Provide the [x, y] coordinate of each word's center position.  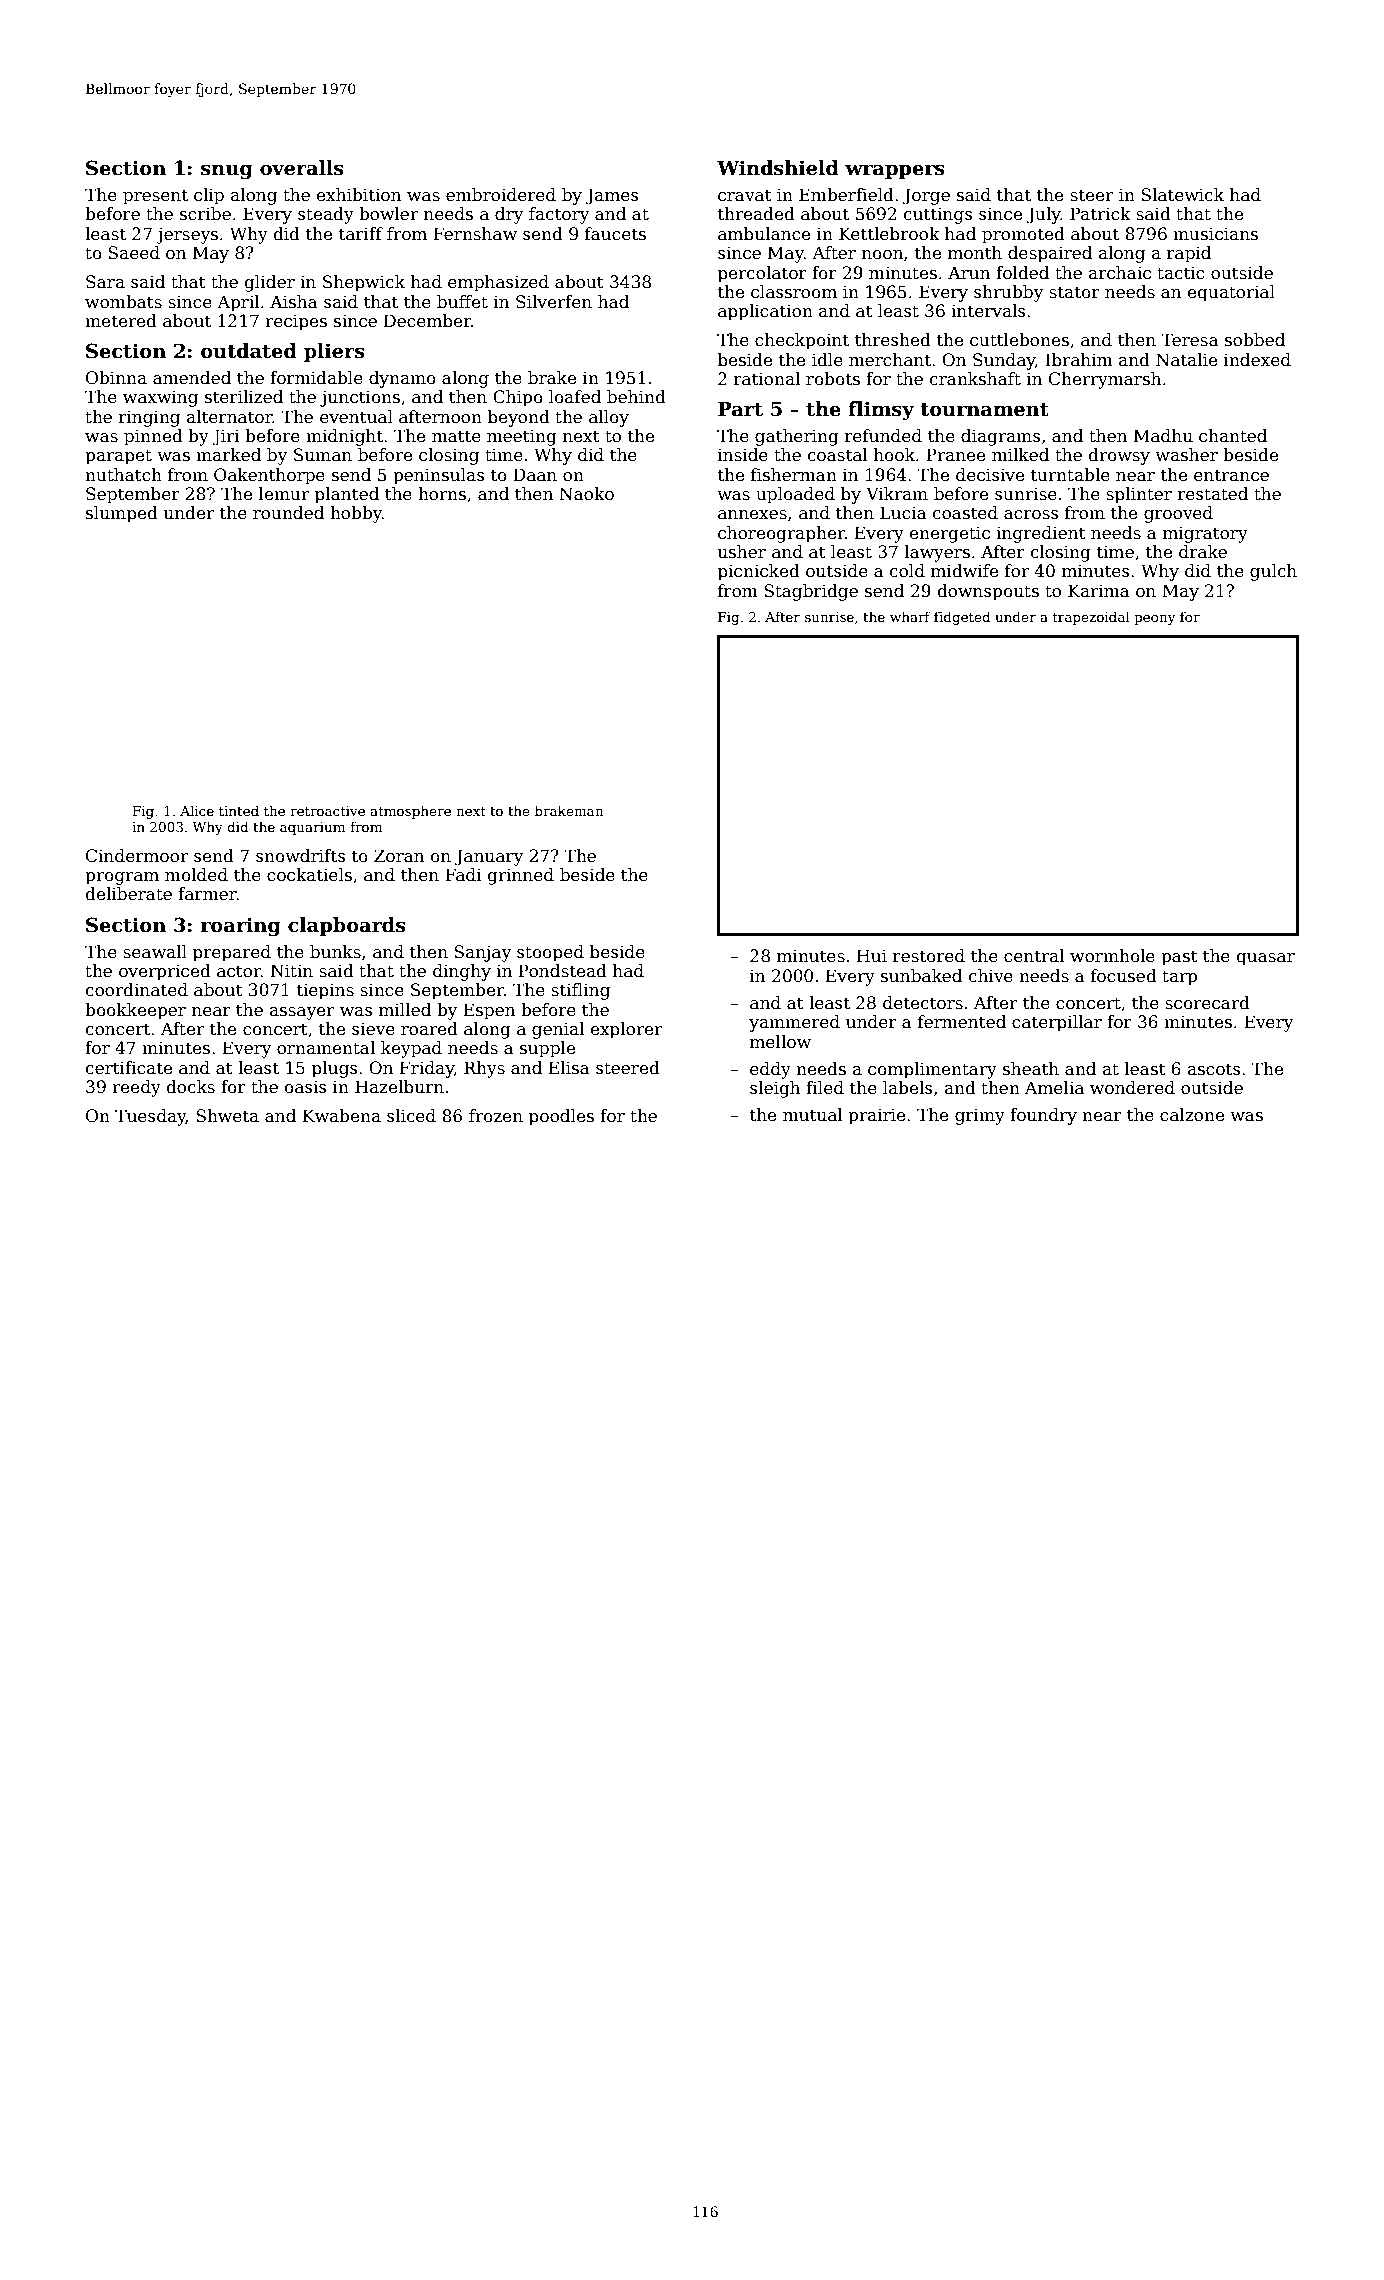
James [612, 196]
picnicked [759, 572]
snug [227, 171]
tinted [239, 810]
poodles [561, 1117]
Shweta [227, 1116]
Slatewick [1182, 195]
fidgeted [962, 618]
